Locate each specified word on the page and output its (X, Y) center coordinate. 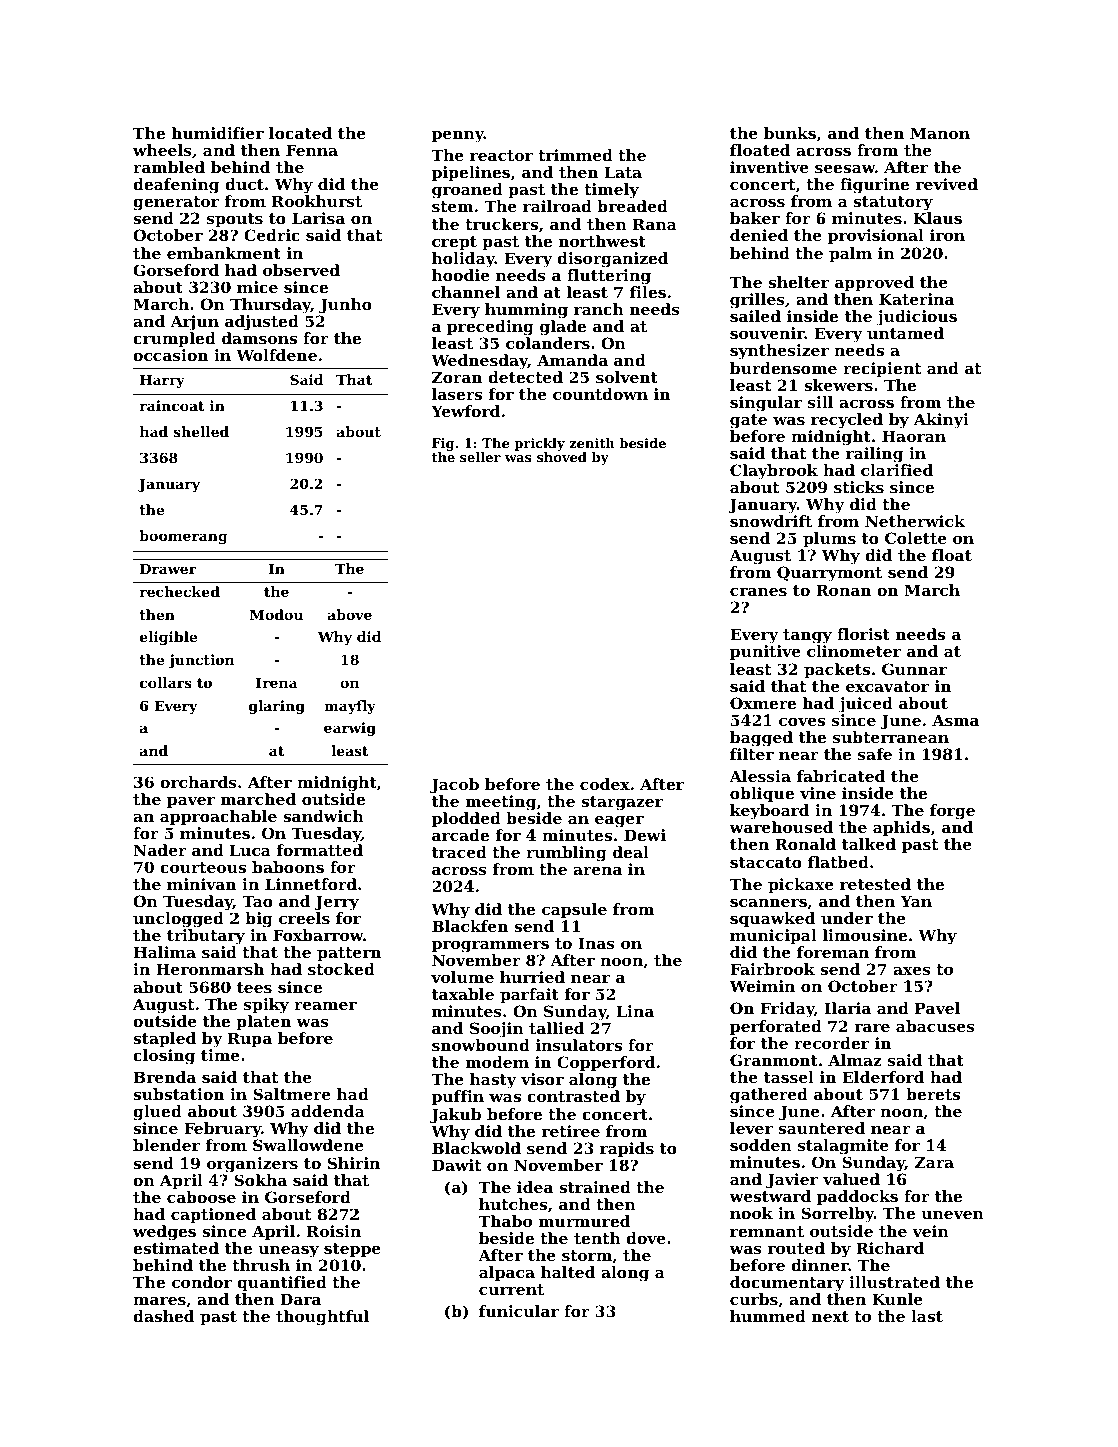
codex (605, 784)
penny (458, 136)
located (300, 133)
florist (863, 634)
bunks (790, 133)
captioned (213, 1215)
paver (191, 802)
